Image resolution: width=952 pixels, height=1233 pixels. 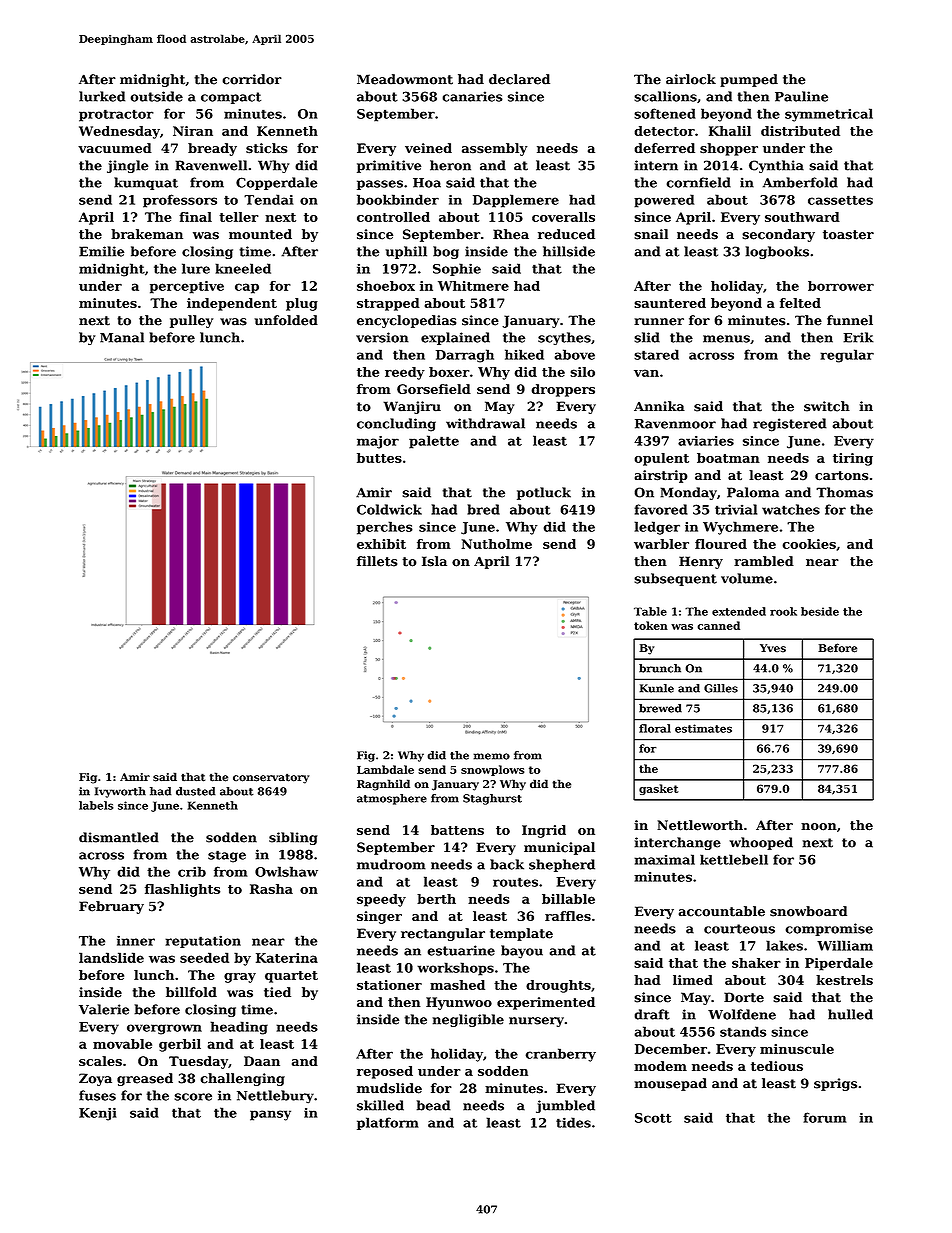 What do you see at coordinates (271, 778) in the image?
I see `conservatory` at bounding box center [271, 778].
